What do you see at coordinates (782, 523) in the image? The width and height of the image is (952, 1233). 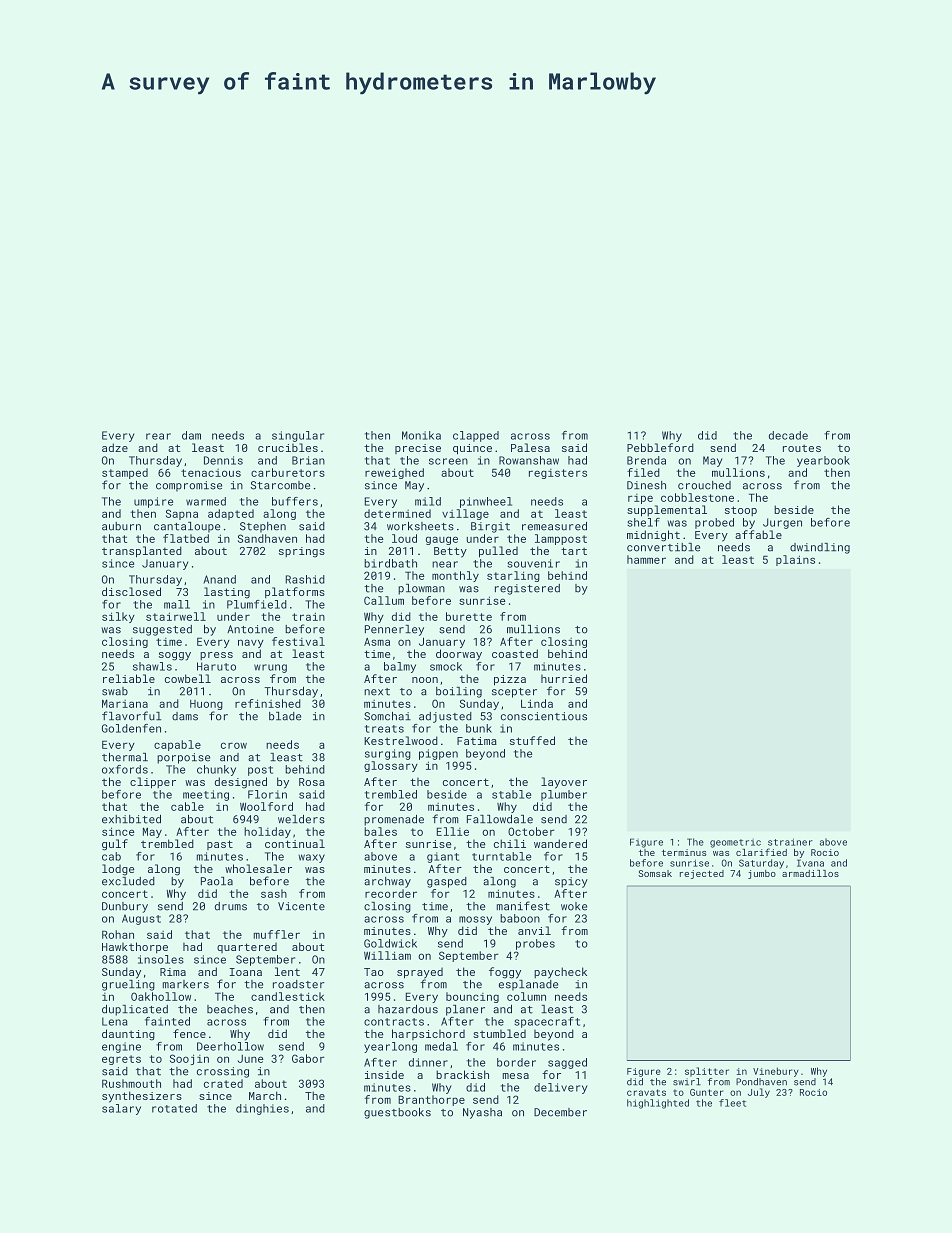 I see `Jurgen` at bounding box center [782, 523].
